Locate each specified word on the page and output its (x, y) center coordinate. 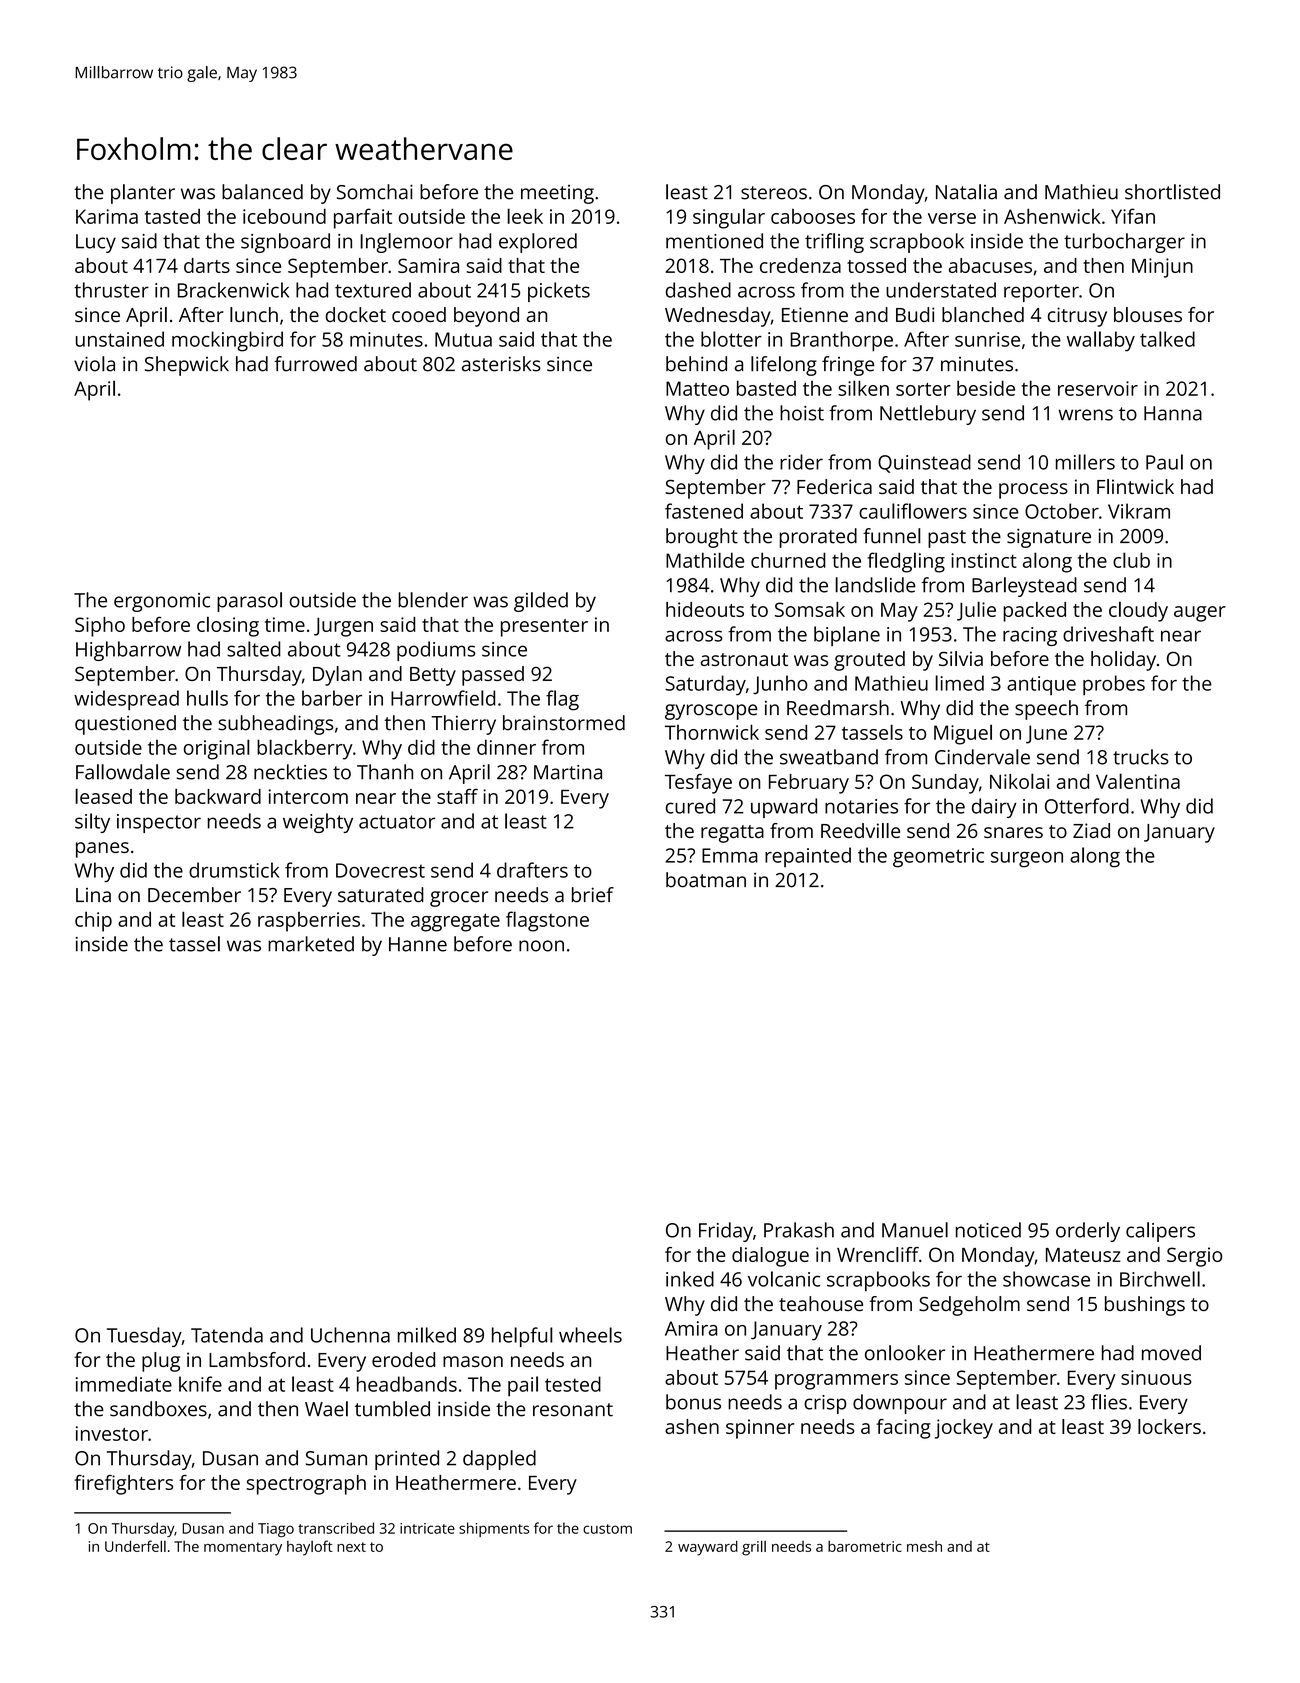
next (351, 1547)
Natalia (966, 192)
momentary (243, 1549)
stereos (774, 193)
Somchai (375, 192)
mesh (924, 1546)
